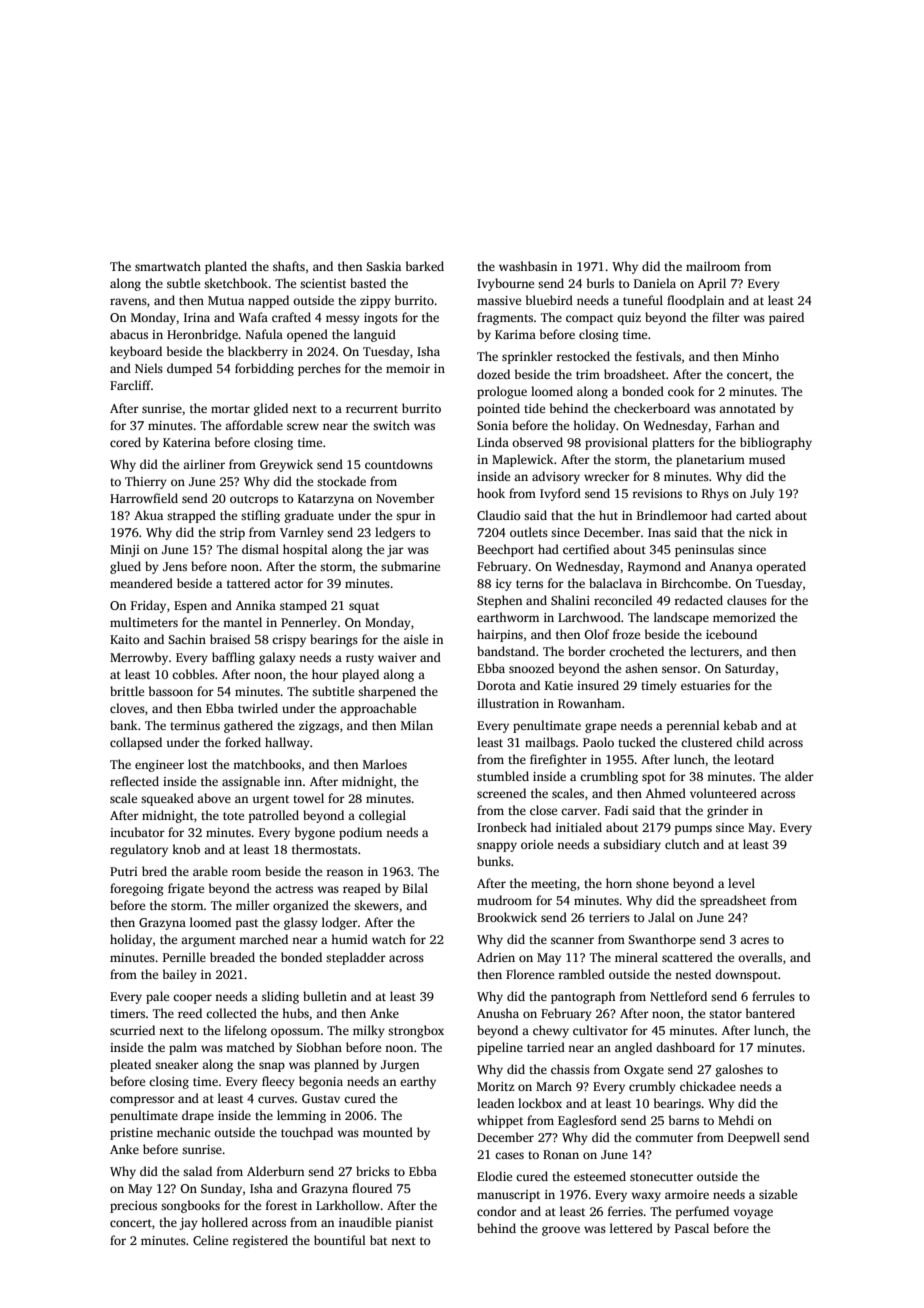 The width and height of the screenshot is (924, 1308). Describe the element at coordinates (692, 1228) in the screenshot. I see `Pascal` at that location.
